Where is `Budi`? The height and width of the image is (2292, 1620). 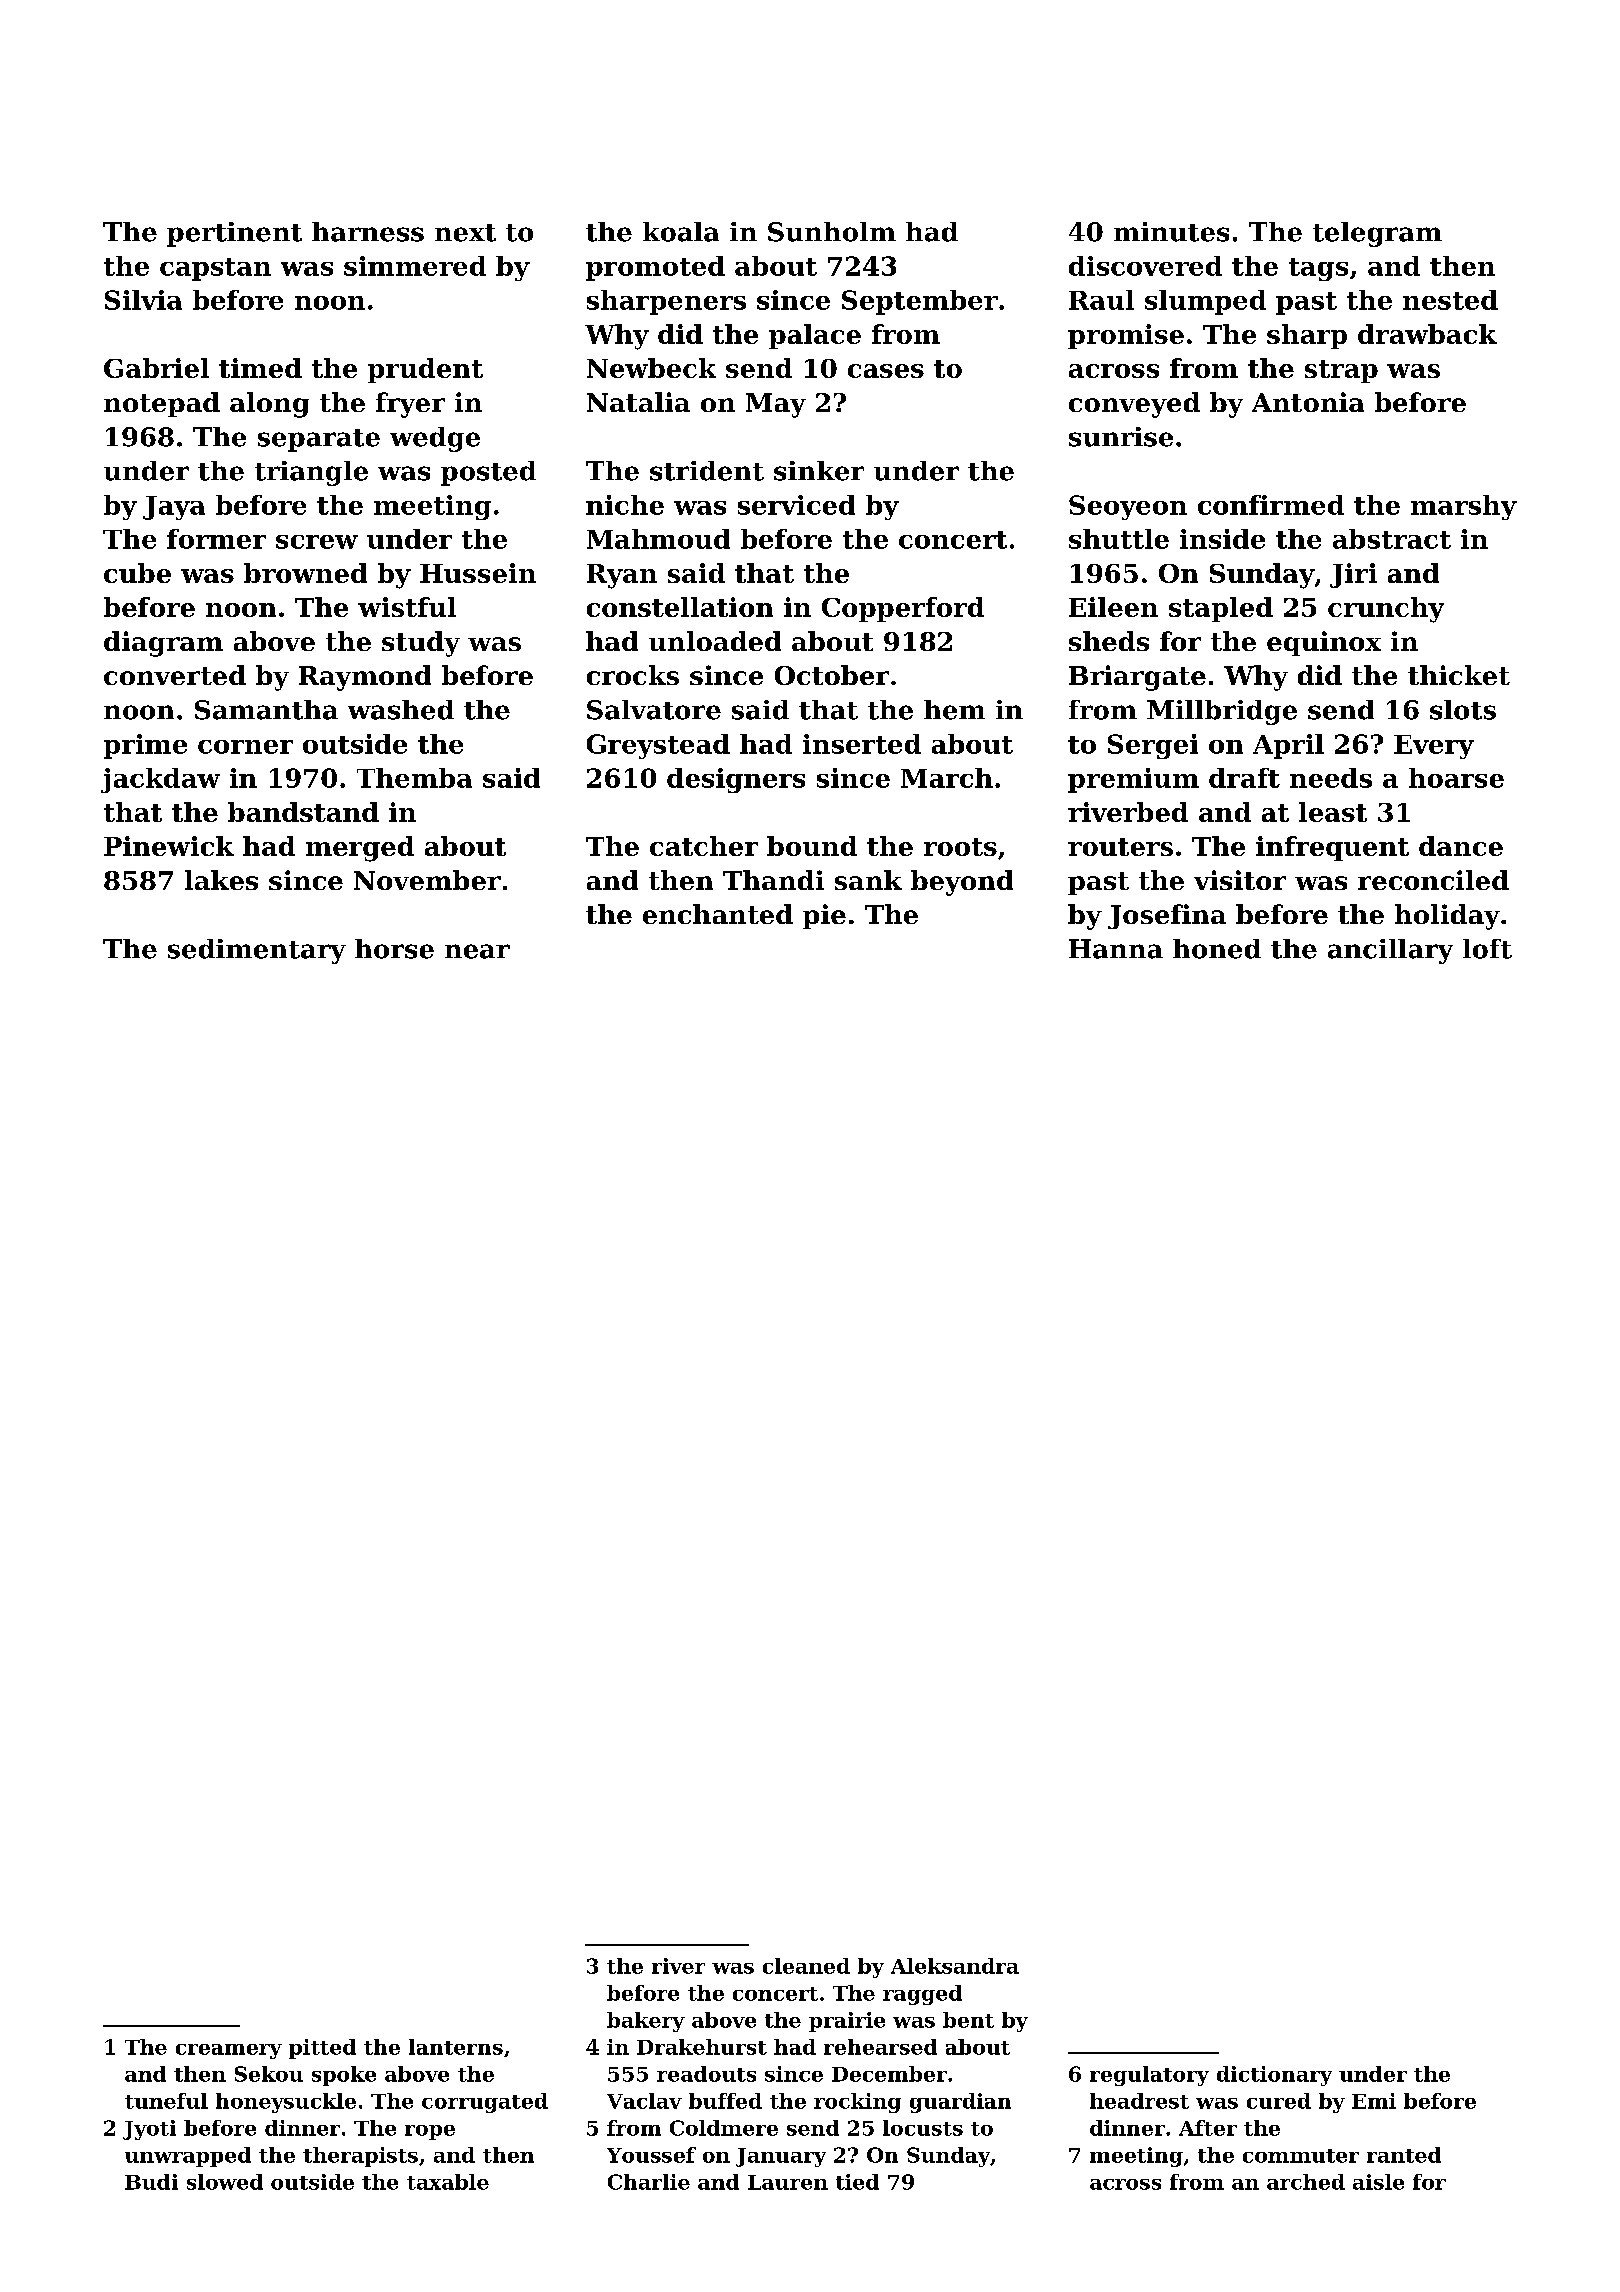
Budi is located at coordinates (151, 2182).
